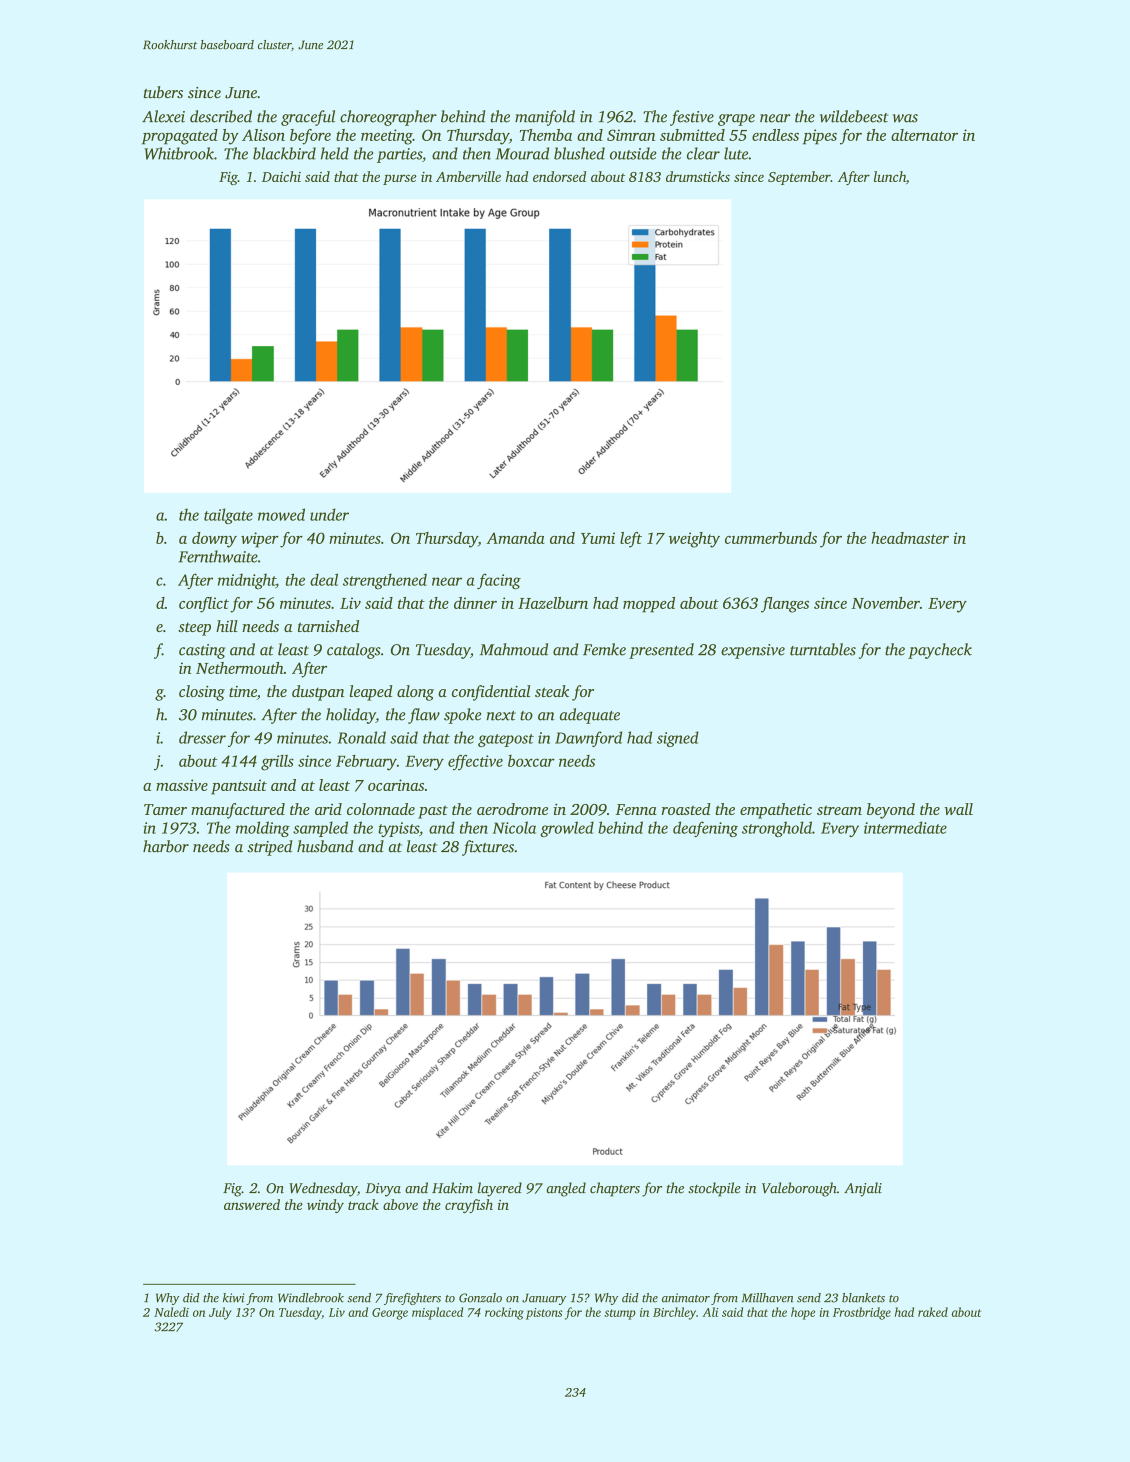 The image size is (1130, 1462). What do you see at coordinates (566, 1189) in the page?
I see `angled` at bounding box center [566, 1189].
